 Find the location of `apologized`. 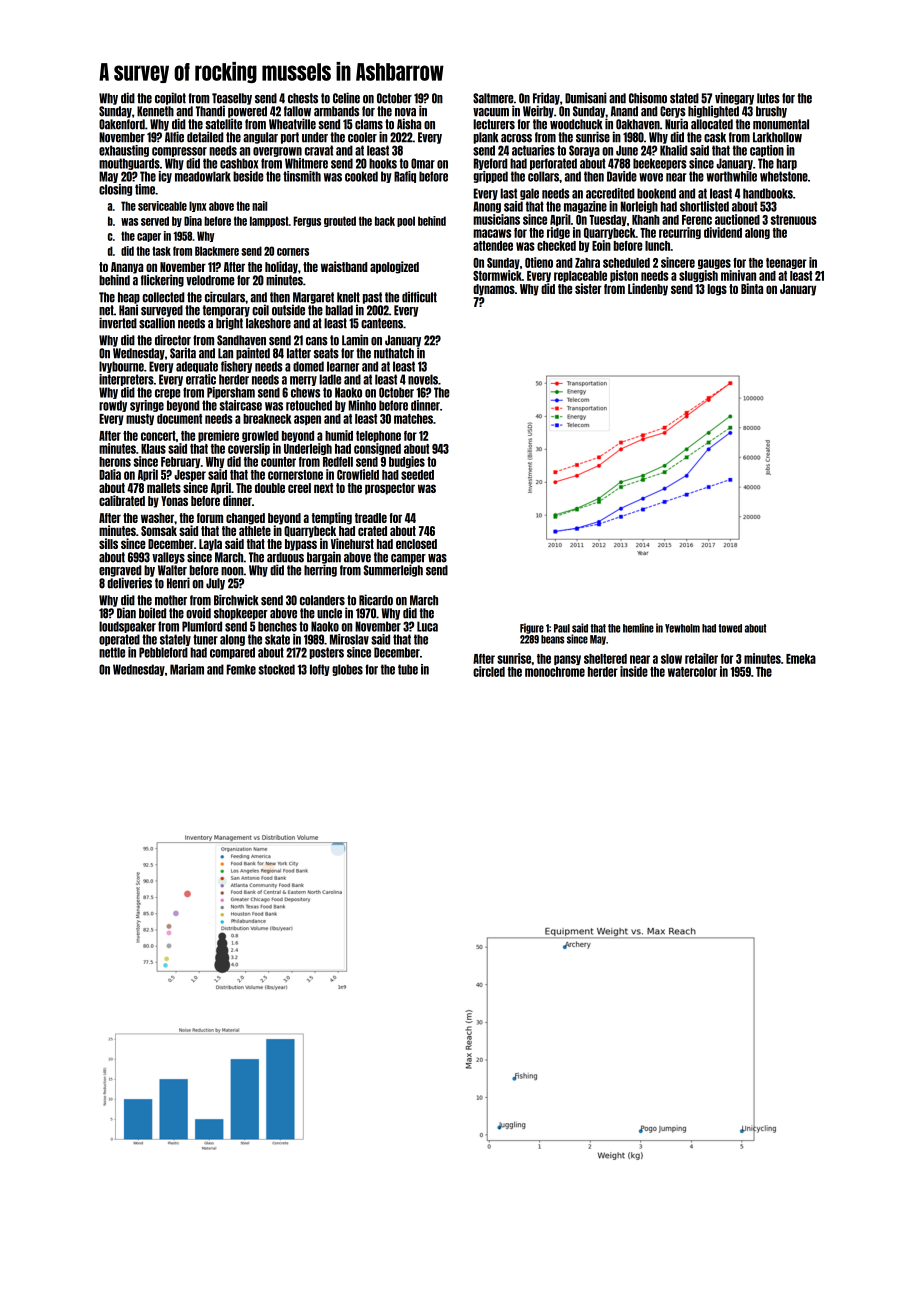

apologized is located at coordinates (394, 267).
